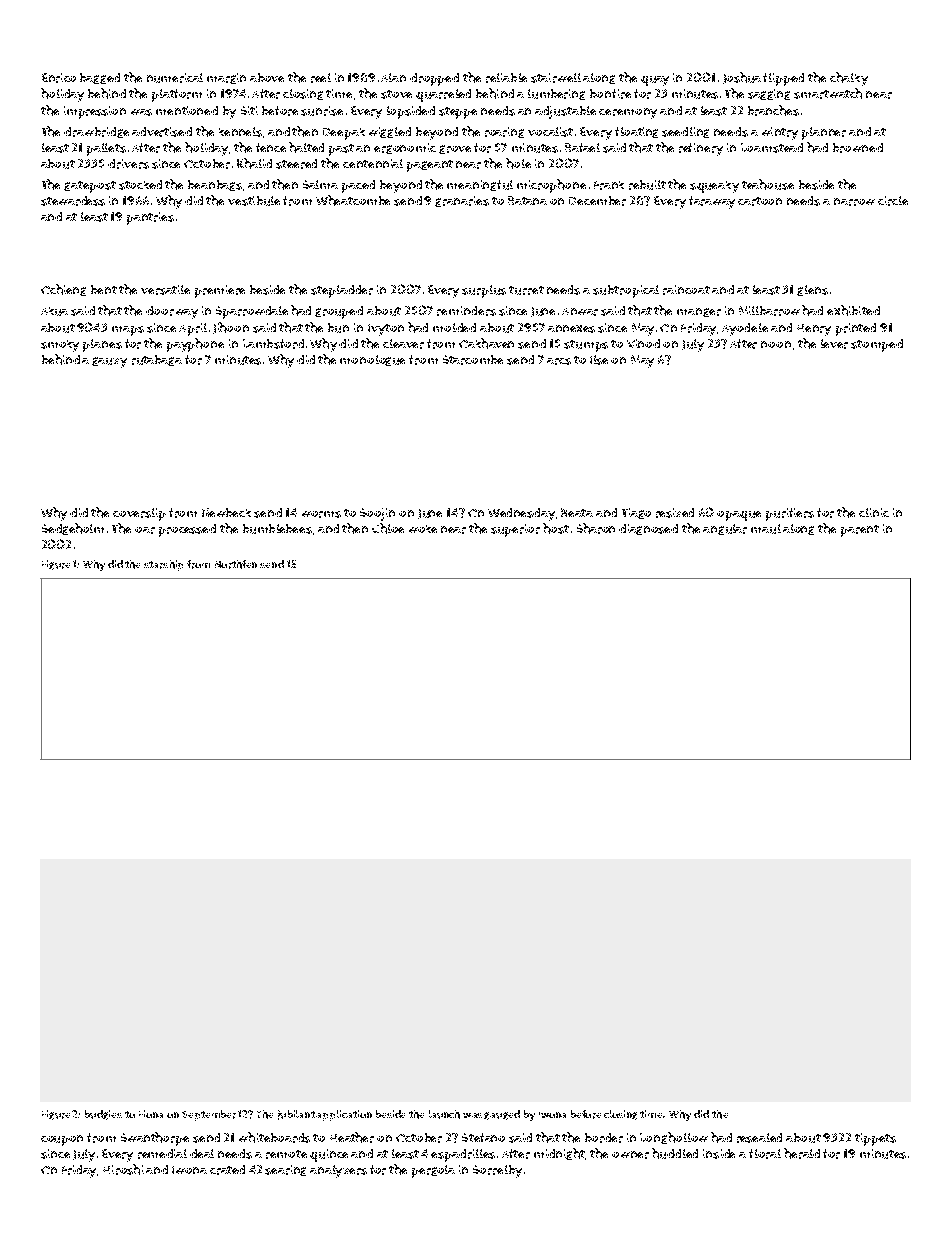  What do you see at coordinates (209, 1115) in the page?
I see `September` at bounding box center [209, 1115].
